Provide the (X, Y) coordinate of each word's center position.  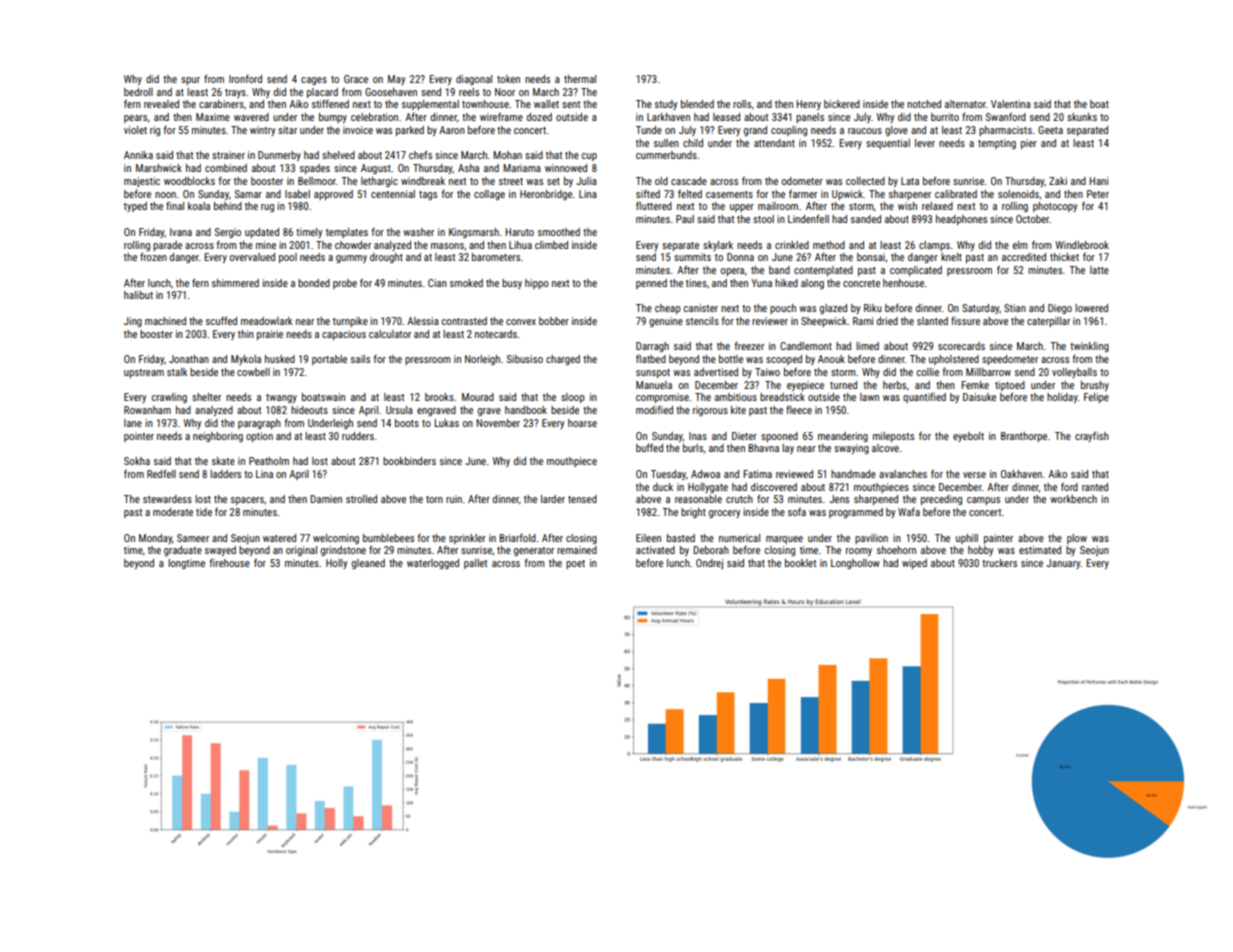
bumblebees (388, 538)
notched (924, 104)
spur (190, 81)
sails (360, 359)
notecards (496, 334)
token (508, 79)
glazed (833, 309)
